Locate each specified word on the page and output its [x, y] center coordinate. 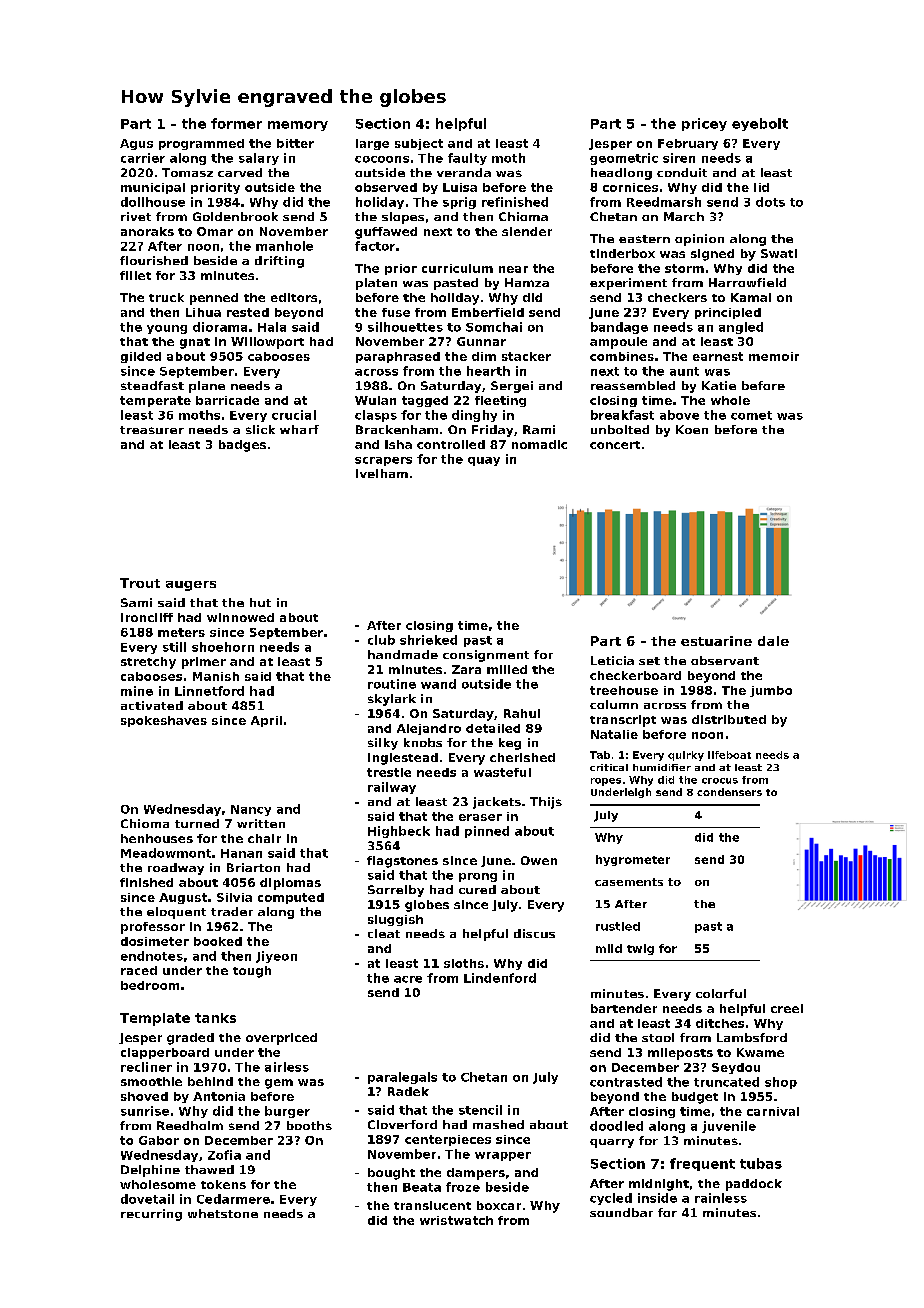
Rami [539, 429]
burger [287, 1112]
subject [419, 144]
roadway [176, 869]
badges [242, 446]
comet [751, 415]
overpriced [281, 1039]
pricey [704, 124]
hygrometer [633, 860]
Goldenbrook [235, 216]
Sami [136, 602]
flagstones [402, 862]
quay [484, 461]
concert [615, 445]
